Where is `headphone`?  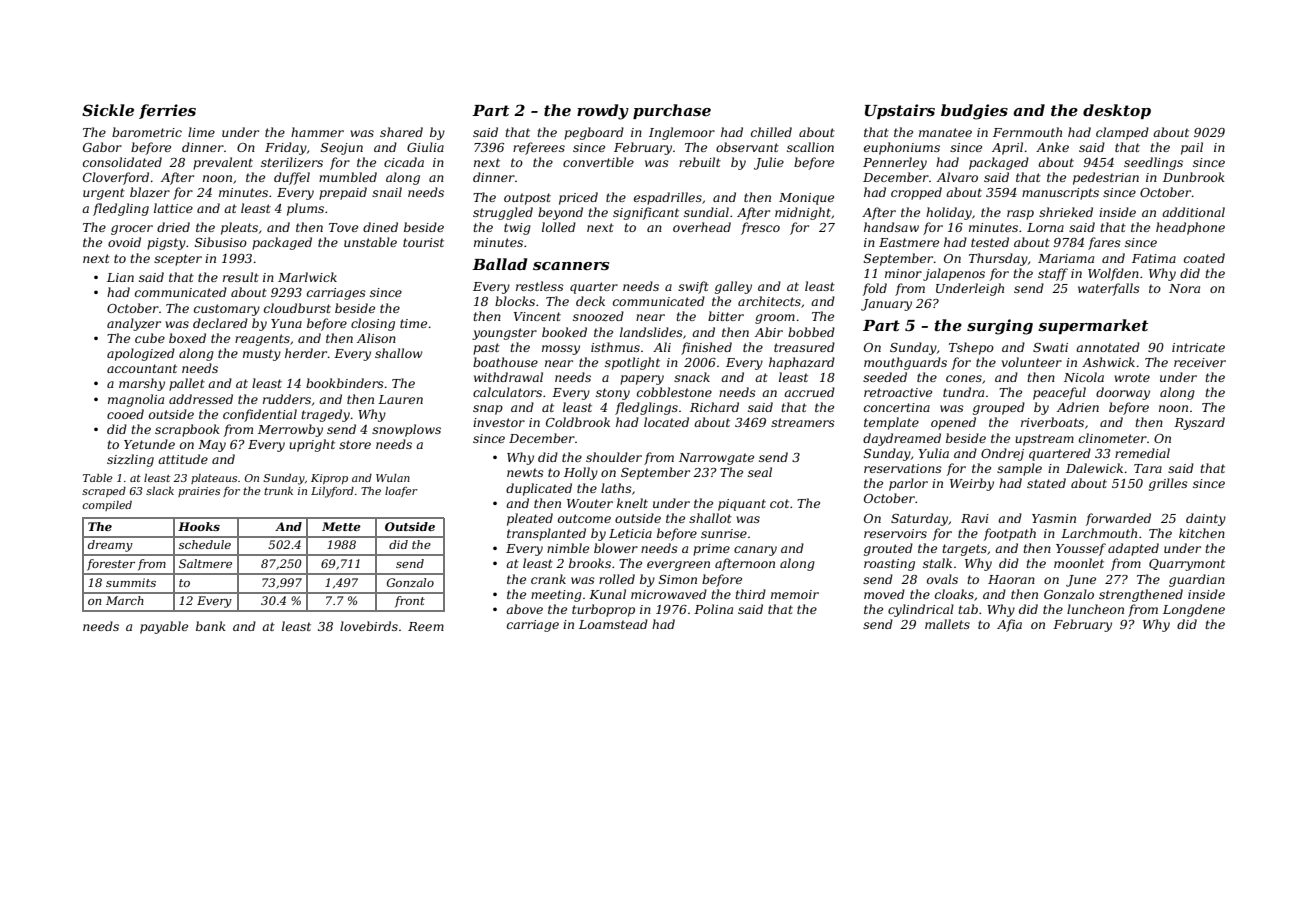 headphone is located at coordinates (1190, 228).
